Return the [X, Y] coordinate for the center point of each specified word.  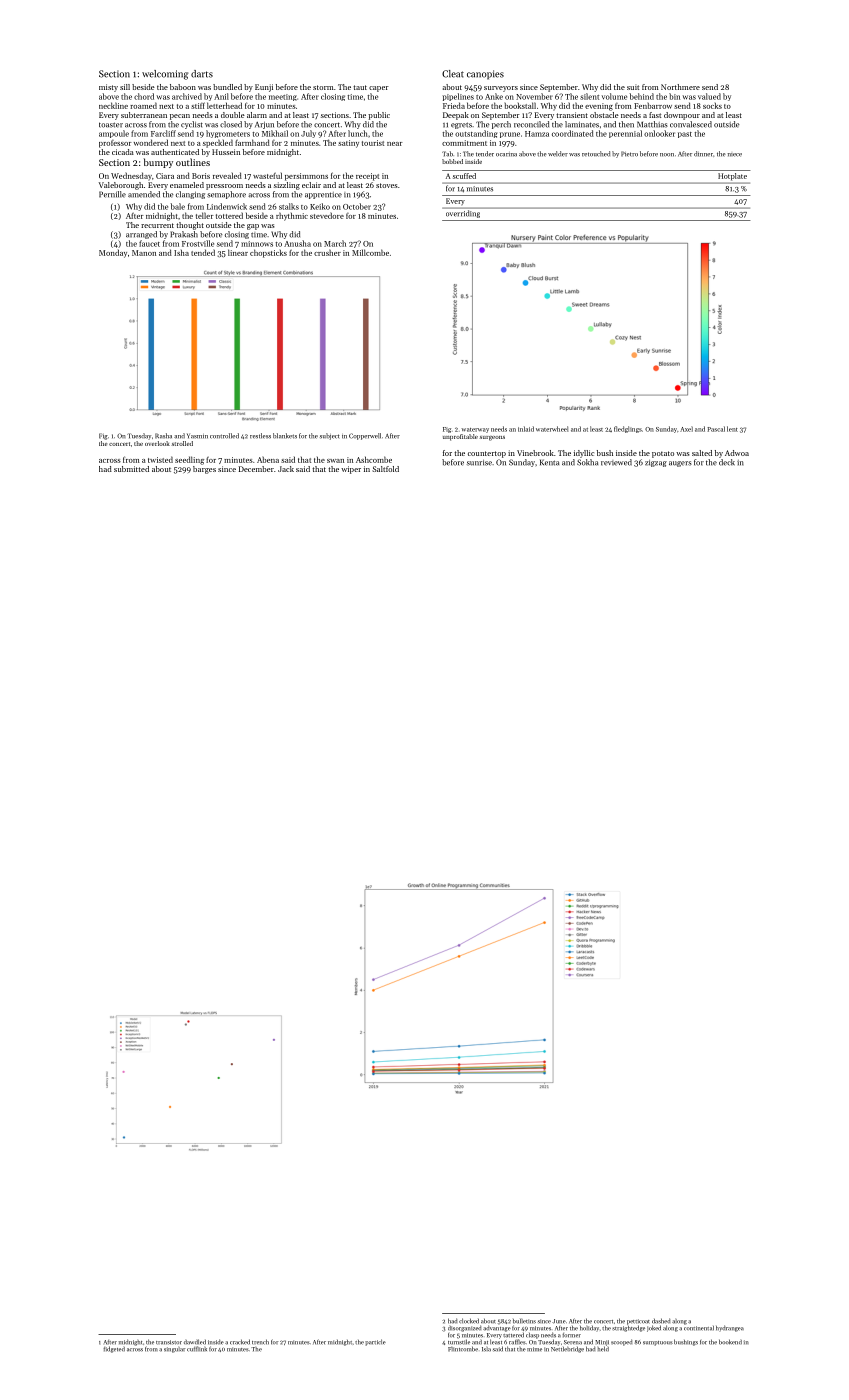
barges [204, 470]
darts [202, 74]
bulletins [524, 1321]
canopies [485, 75]
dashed [661, 1321]
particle [375, 1342]
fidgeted [114, 1349]
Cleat [453, 74]
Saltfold [385, 469]
